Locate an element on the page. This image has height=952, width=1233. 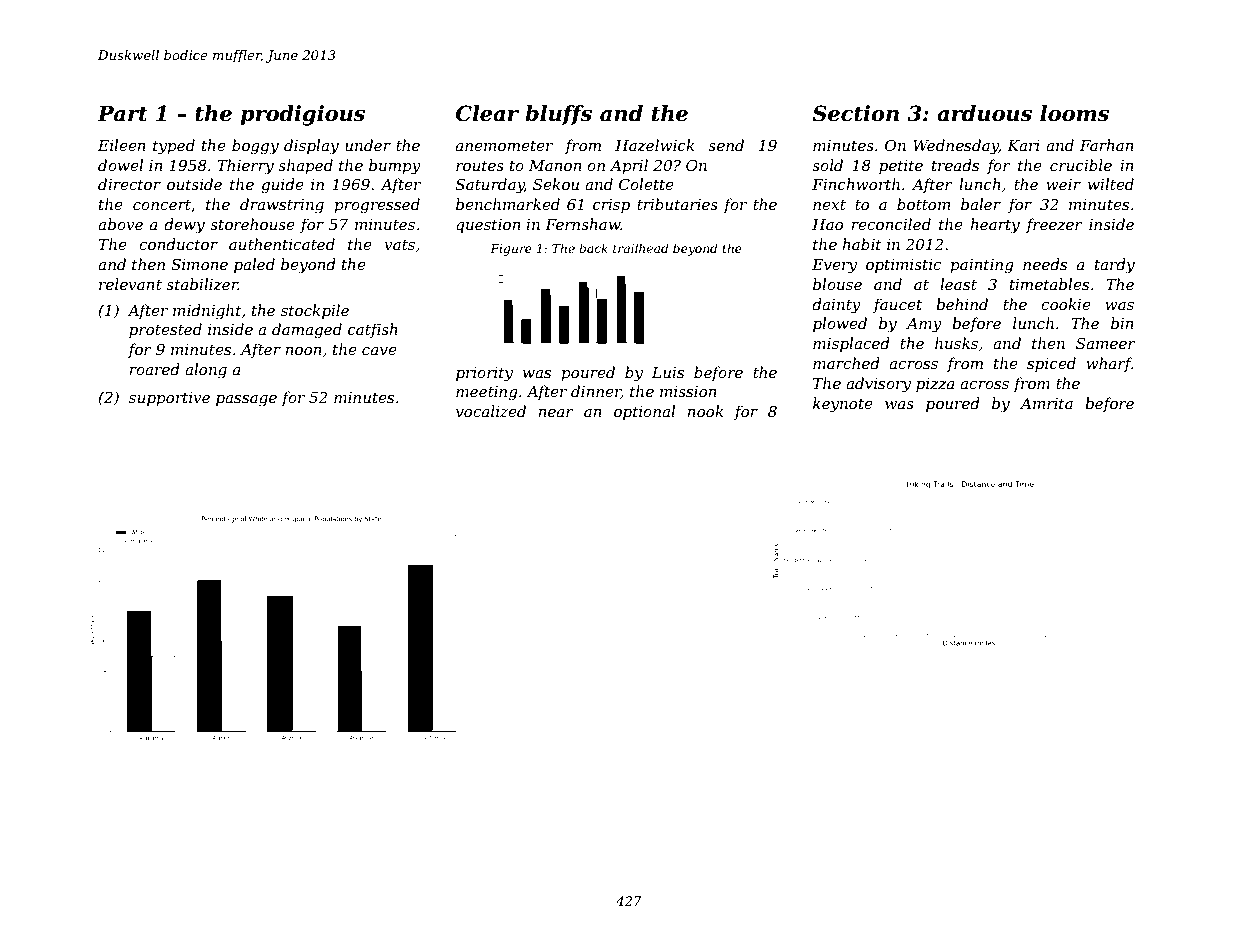
arduous is located at coordinates (984, 113).
